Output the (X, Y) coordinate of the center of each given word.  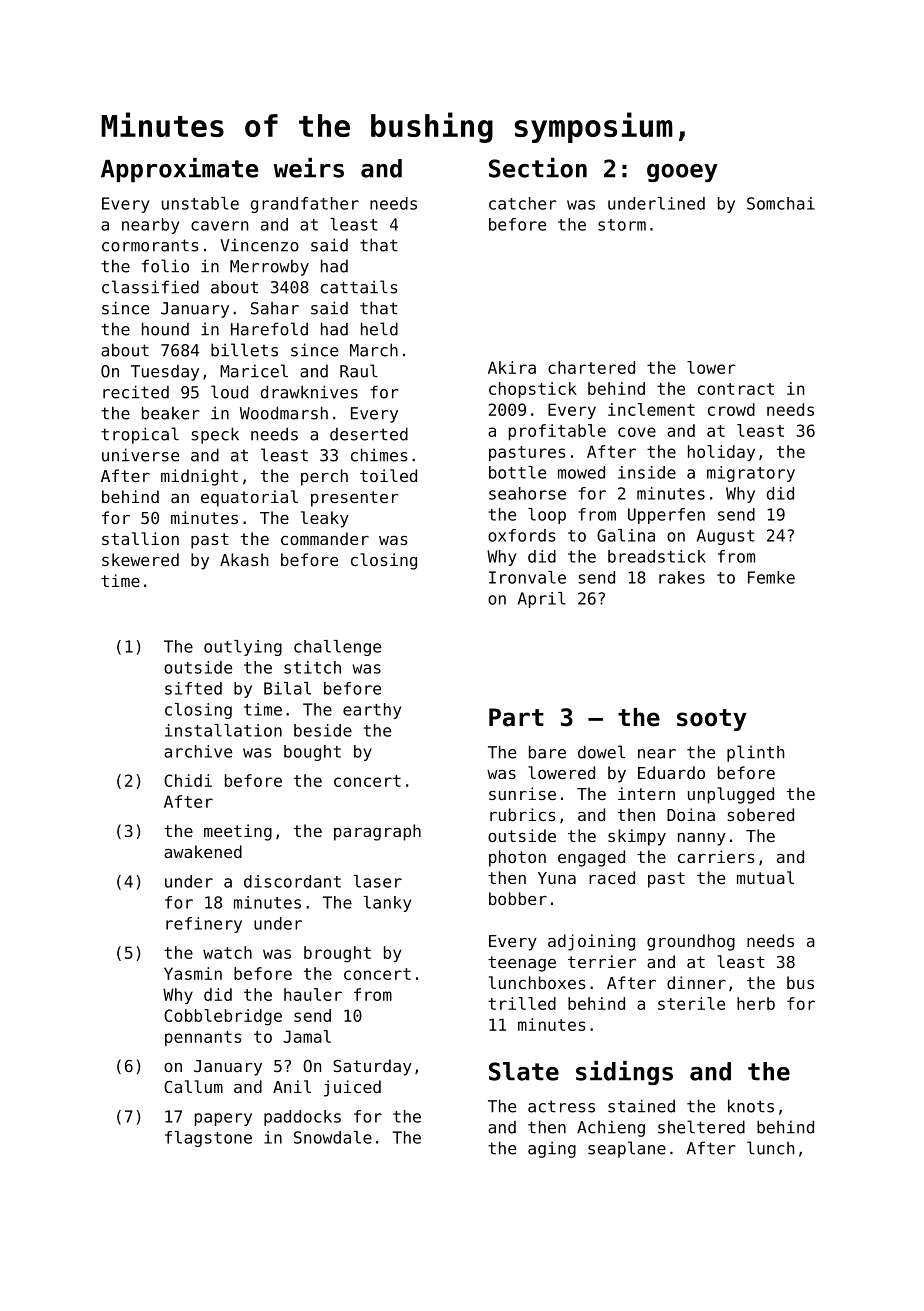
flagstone (208, 1139)
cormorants (150, 245)
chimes (379, 455)
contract (736, 389)
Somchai (781, 203)
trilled (522, 1003)
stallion (140, 538)
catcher (523, 203)
